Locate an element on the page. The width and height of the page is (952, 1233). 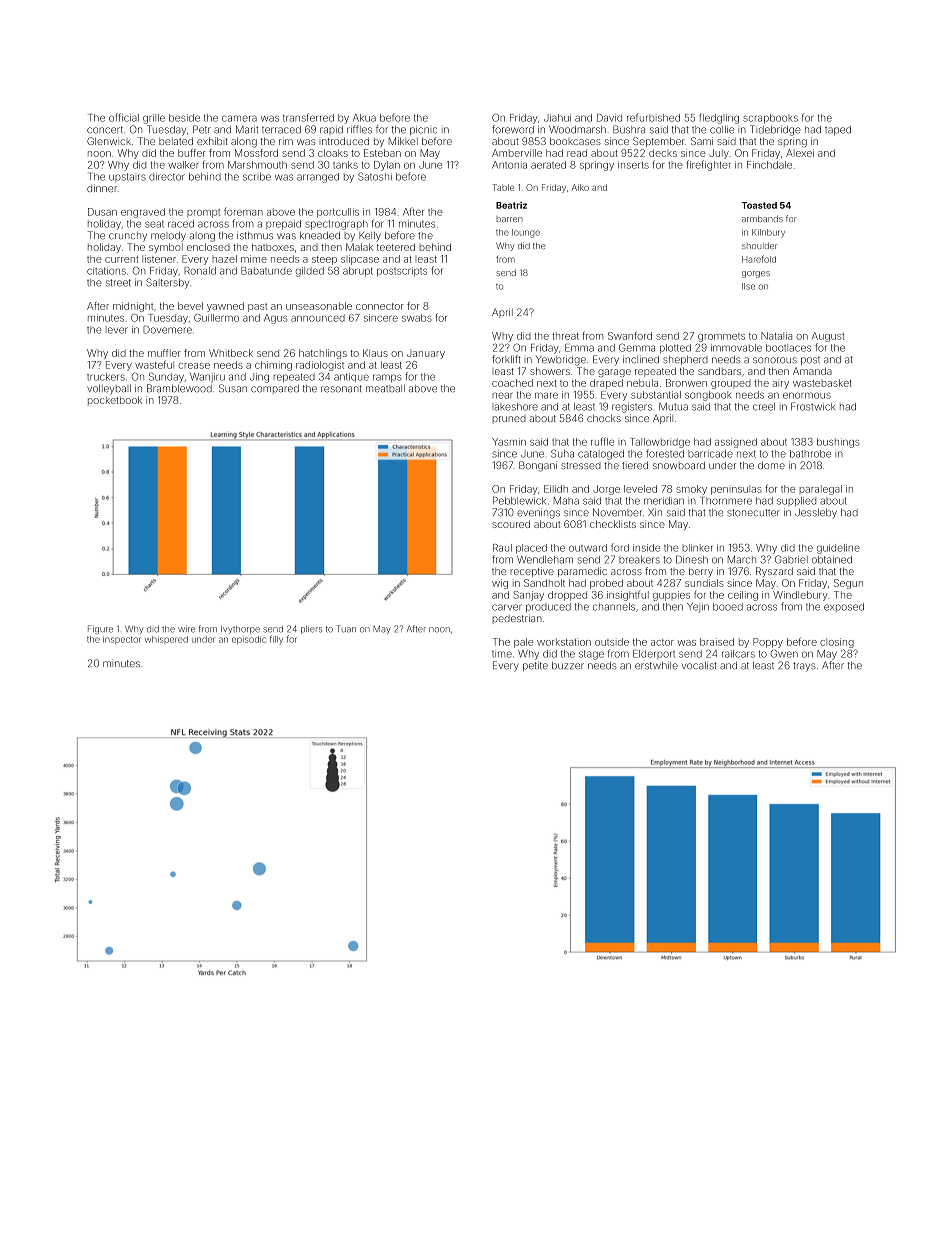
Akua is located at coordinates (364, 118).
